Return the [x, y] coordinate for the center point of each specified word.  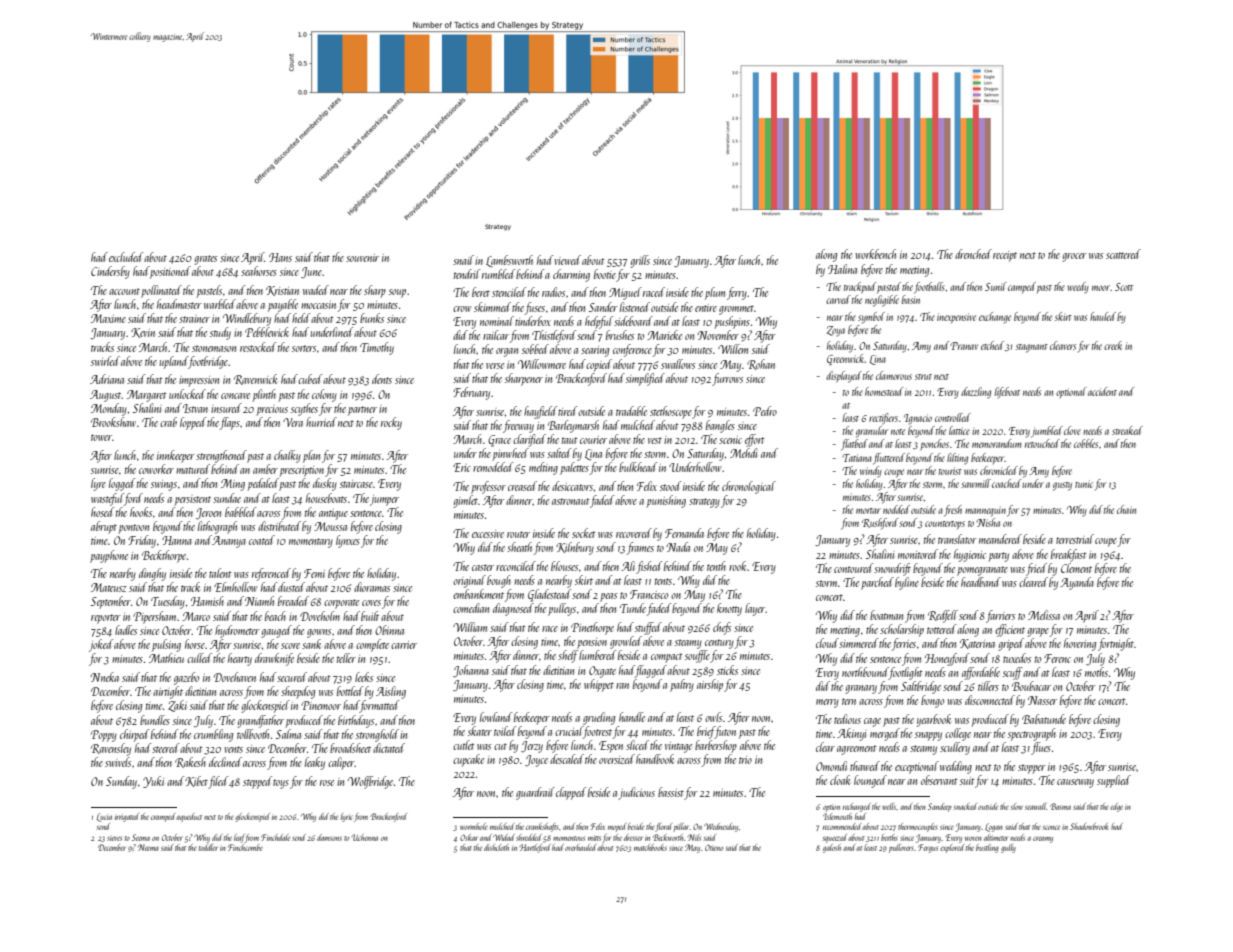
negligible [882, 301]
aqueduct [189, 817]
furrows [727, 379]
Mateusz [109, 587]
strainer [194, 319]
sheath [519, 547]
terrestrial [1075, 539]
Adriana [107, 379]
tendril [467, 274]
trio [745, 760]
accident [1102, 391]
